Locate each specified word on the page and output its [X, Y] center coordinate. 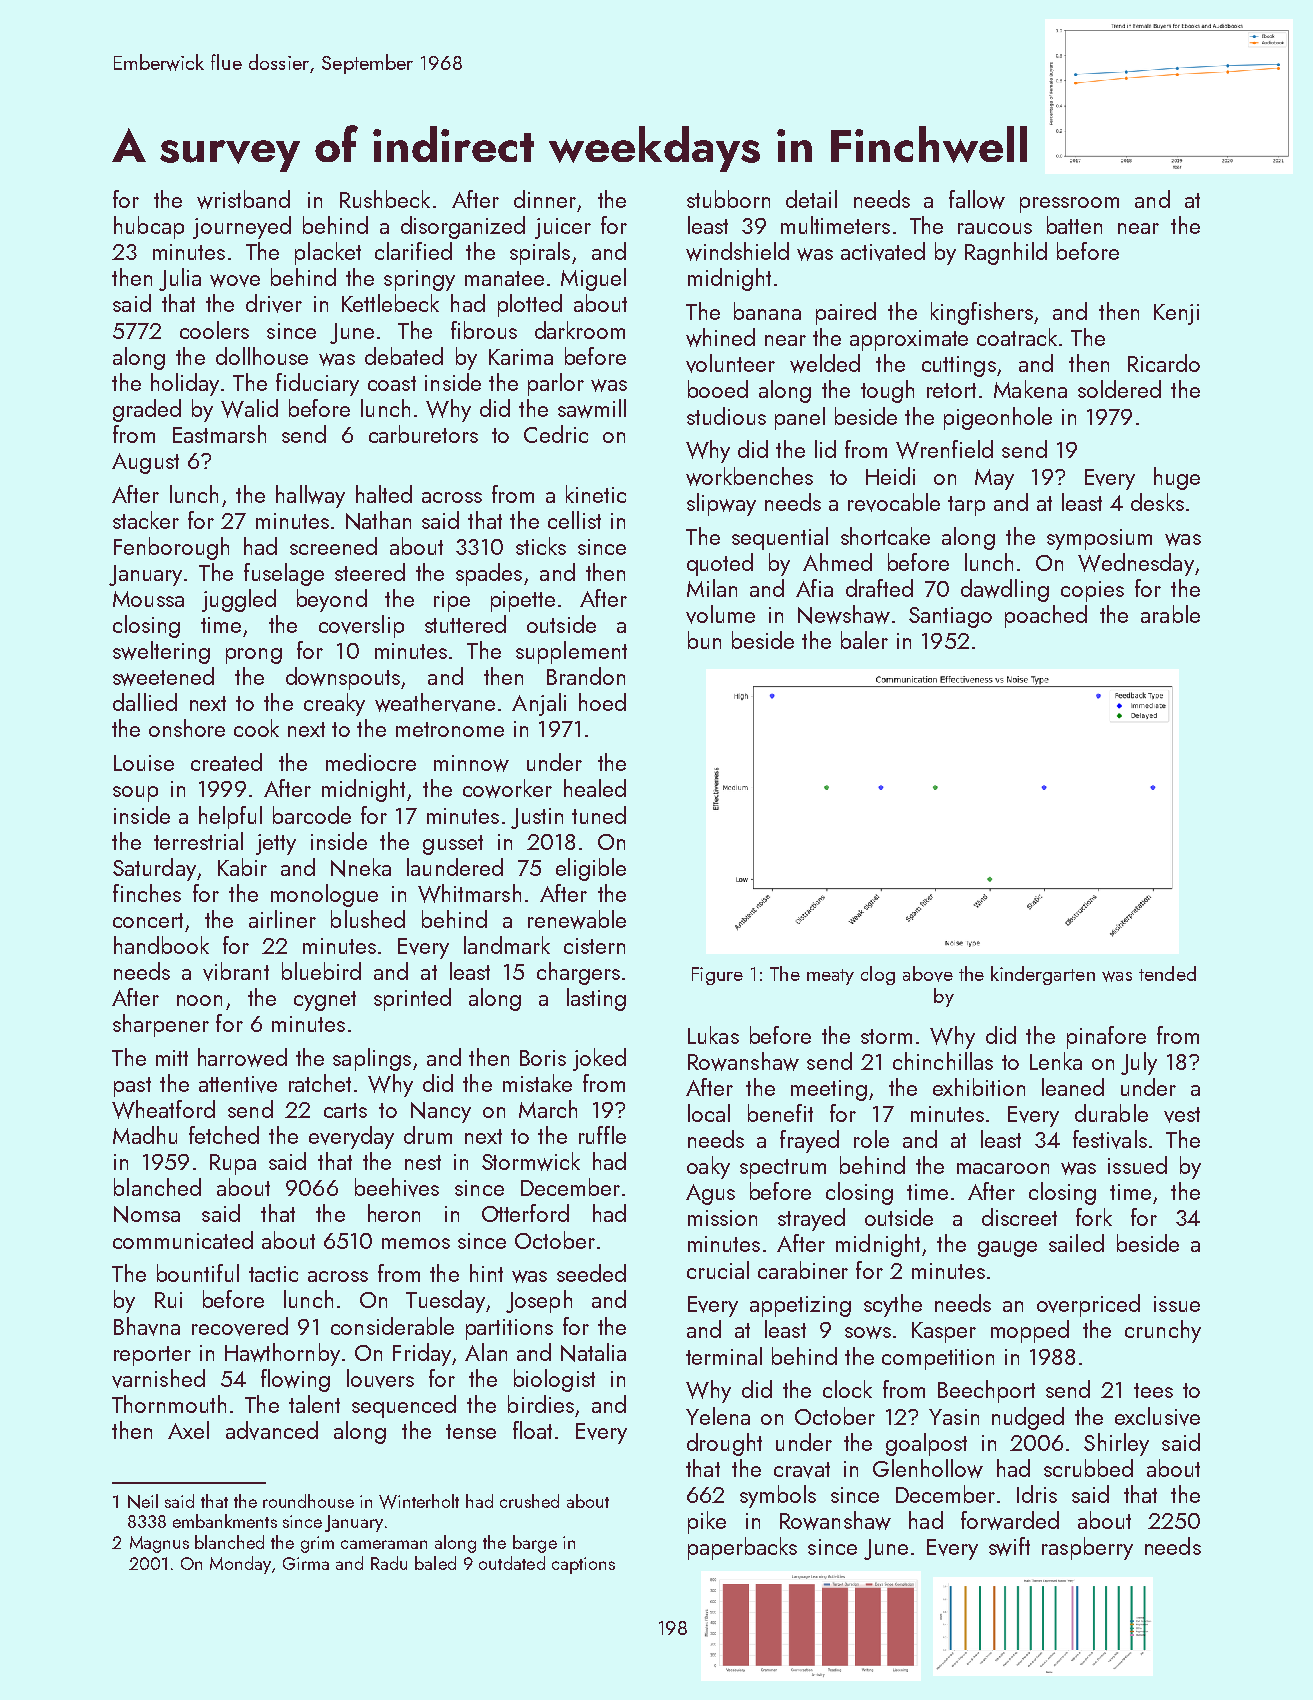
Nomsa [147, 1214]
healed [595, 788]
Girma [306, 1563]
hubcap [149, 227]
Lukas [713, 1035]
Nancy [441, 1112]
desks [1157, 502]
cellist [574, 520]
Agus [710, 1194]
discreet [1019, 1217]
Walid [249, 408]
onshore [187, 728]
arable [1170, 614]
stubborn [728, 199]
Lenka [1056, 1061]
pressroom [1069, 205]
